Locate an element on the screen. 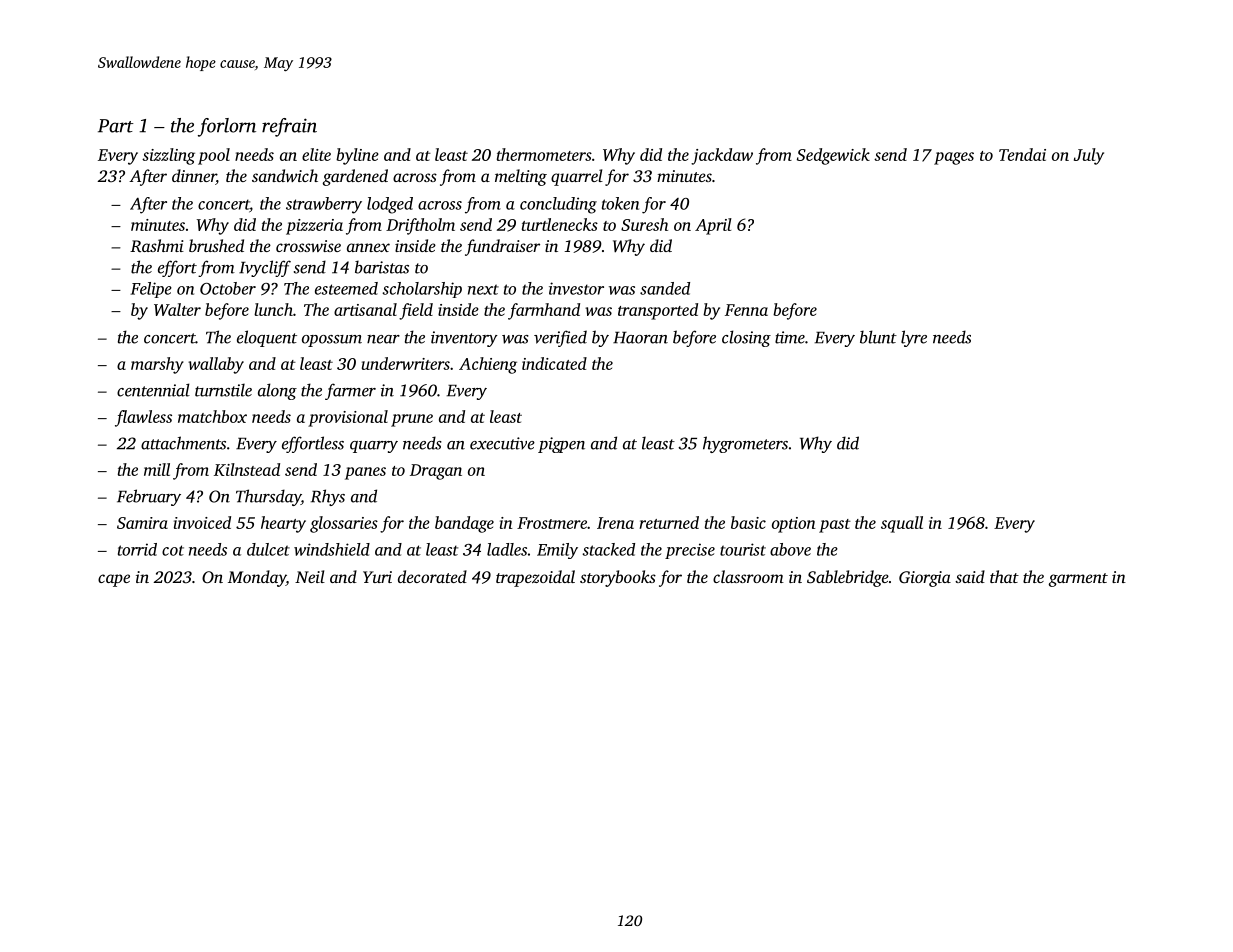 The image size is (1233, 952). farmer is located at coordinates (350, 391).
